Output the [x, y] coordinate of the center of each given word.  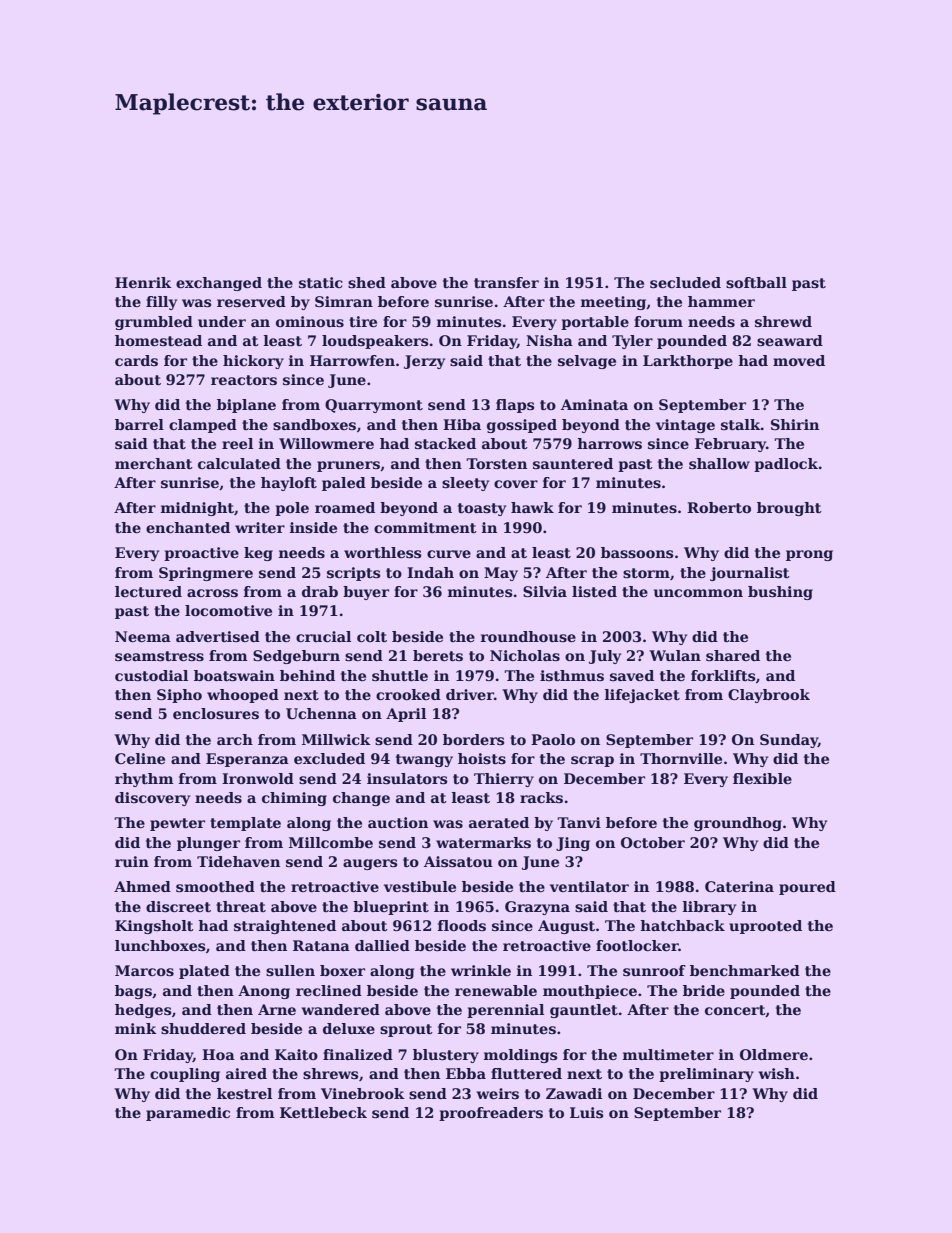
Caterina [739, 886]
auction [398, 822]
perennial [505, 1011]
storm [646, 573]
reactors [244, 380]
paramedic [188, 1114]
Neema [143, 636]
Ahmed [142, 886]
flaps [515, 406]
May [501, 574]
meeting [613, 303]
